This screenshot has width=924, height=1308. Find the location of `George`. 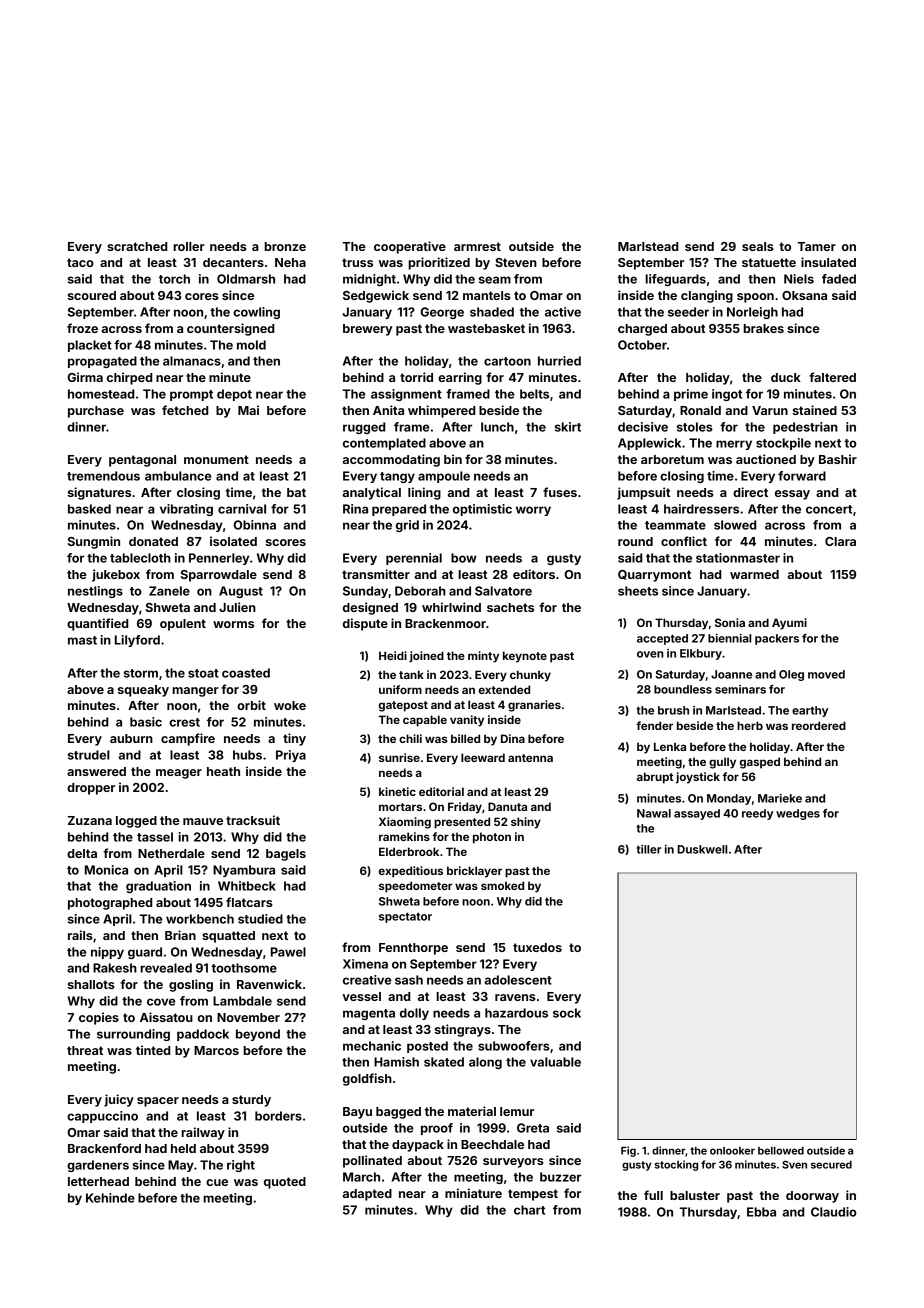

George is located at coordinates (442, 313).
